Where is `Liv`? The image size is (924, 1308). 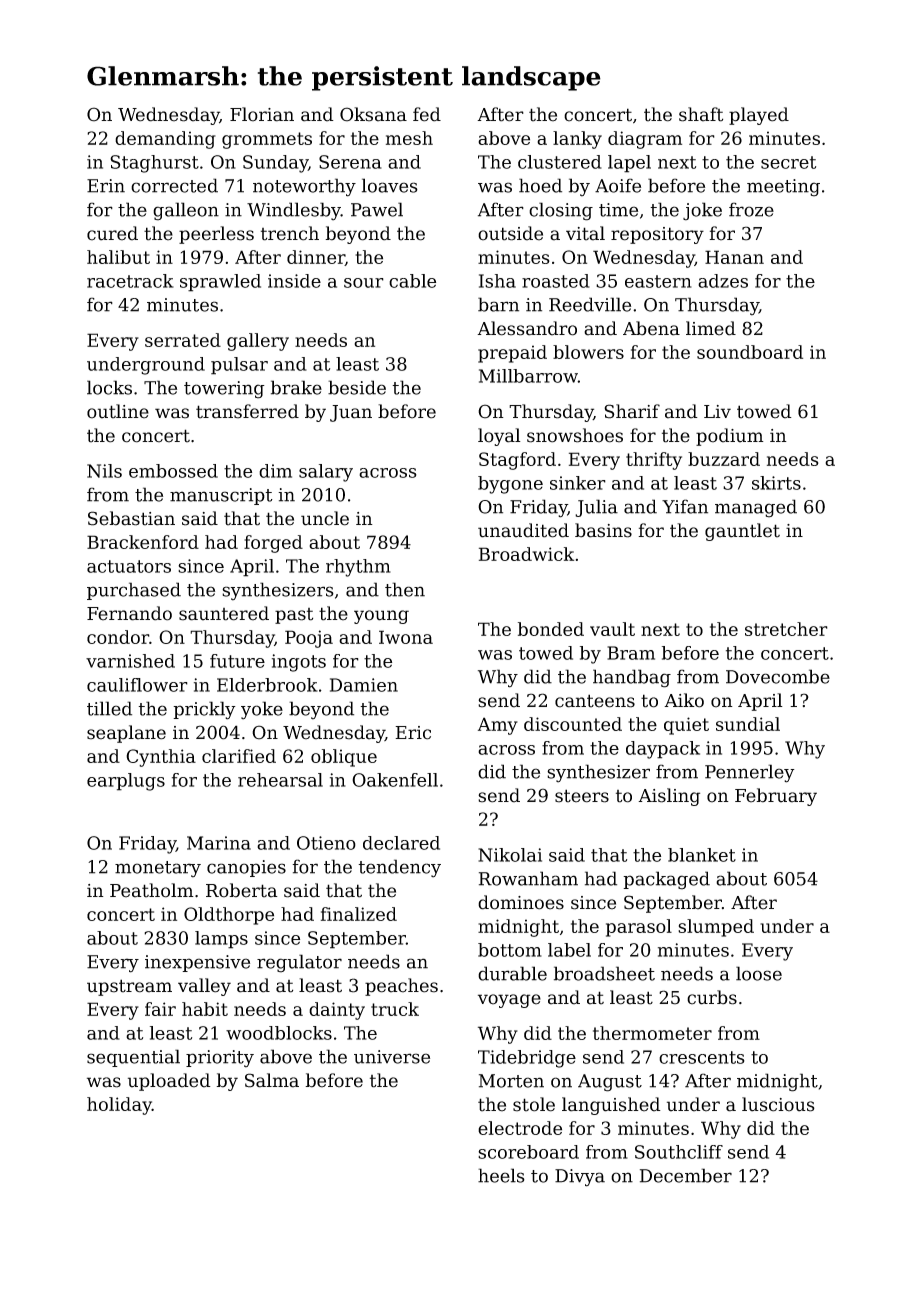
Liv is located at coordinates (717, 411).
